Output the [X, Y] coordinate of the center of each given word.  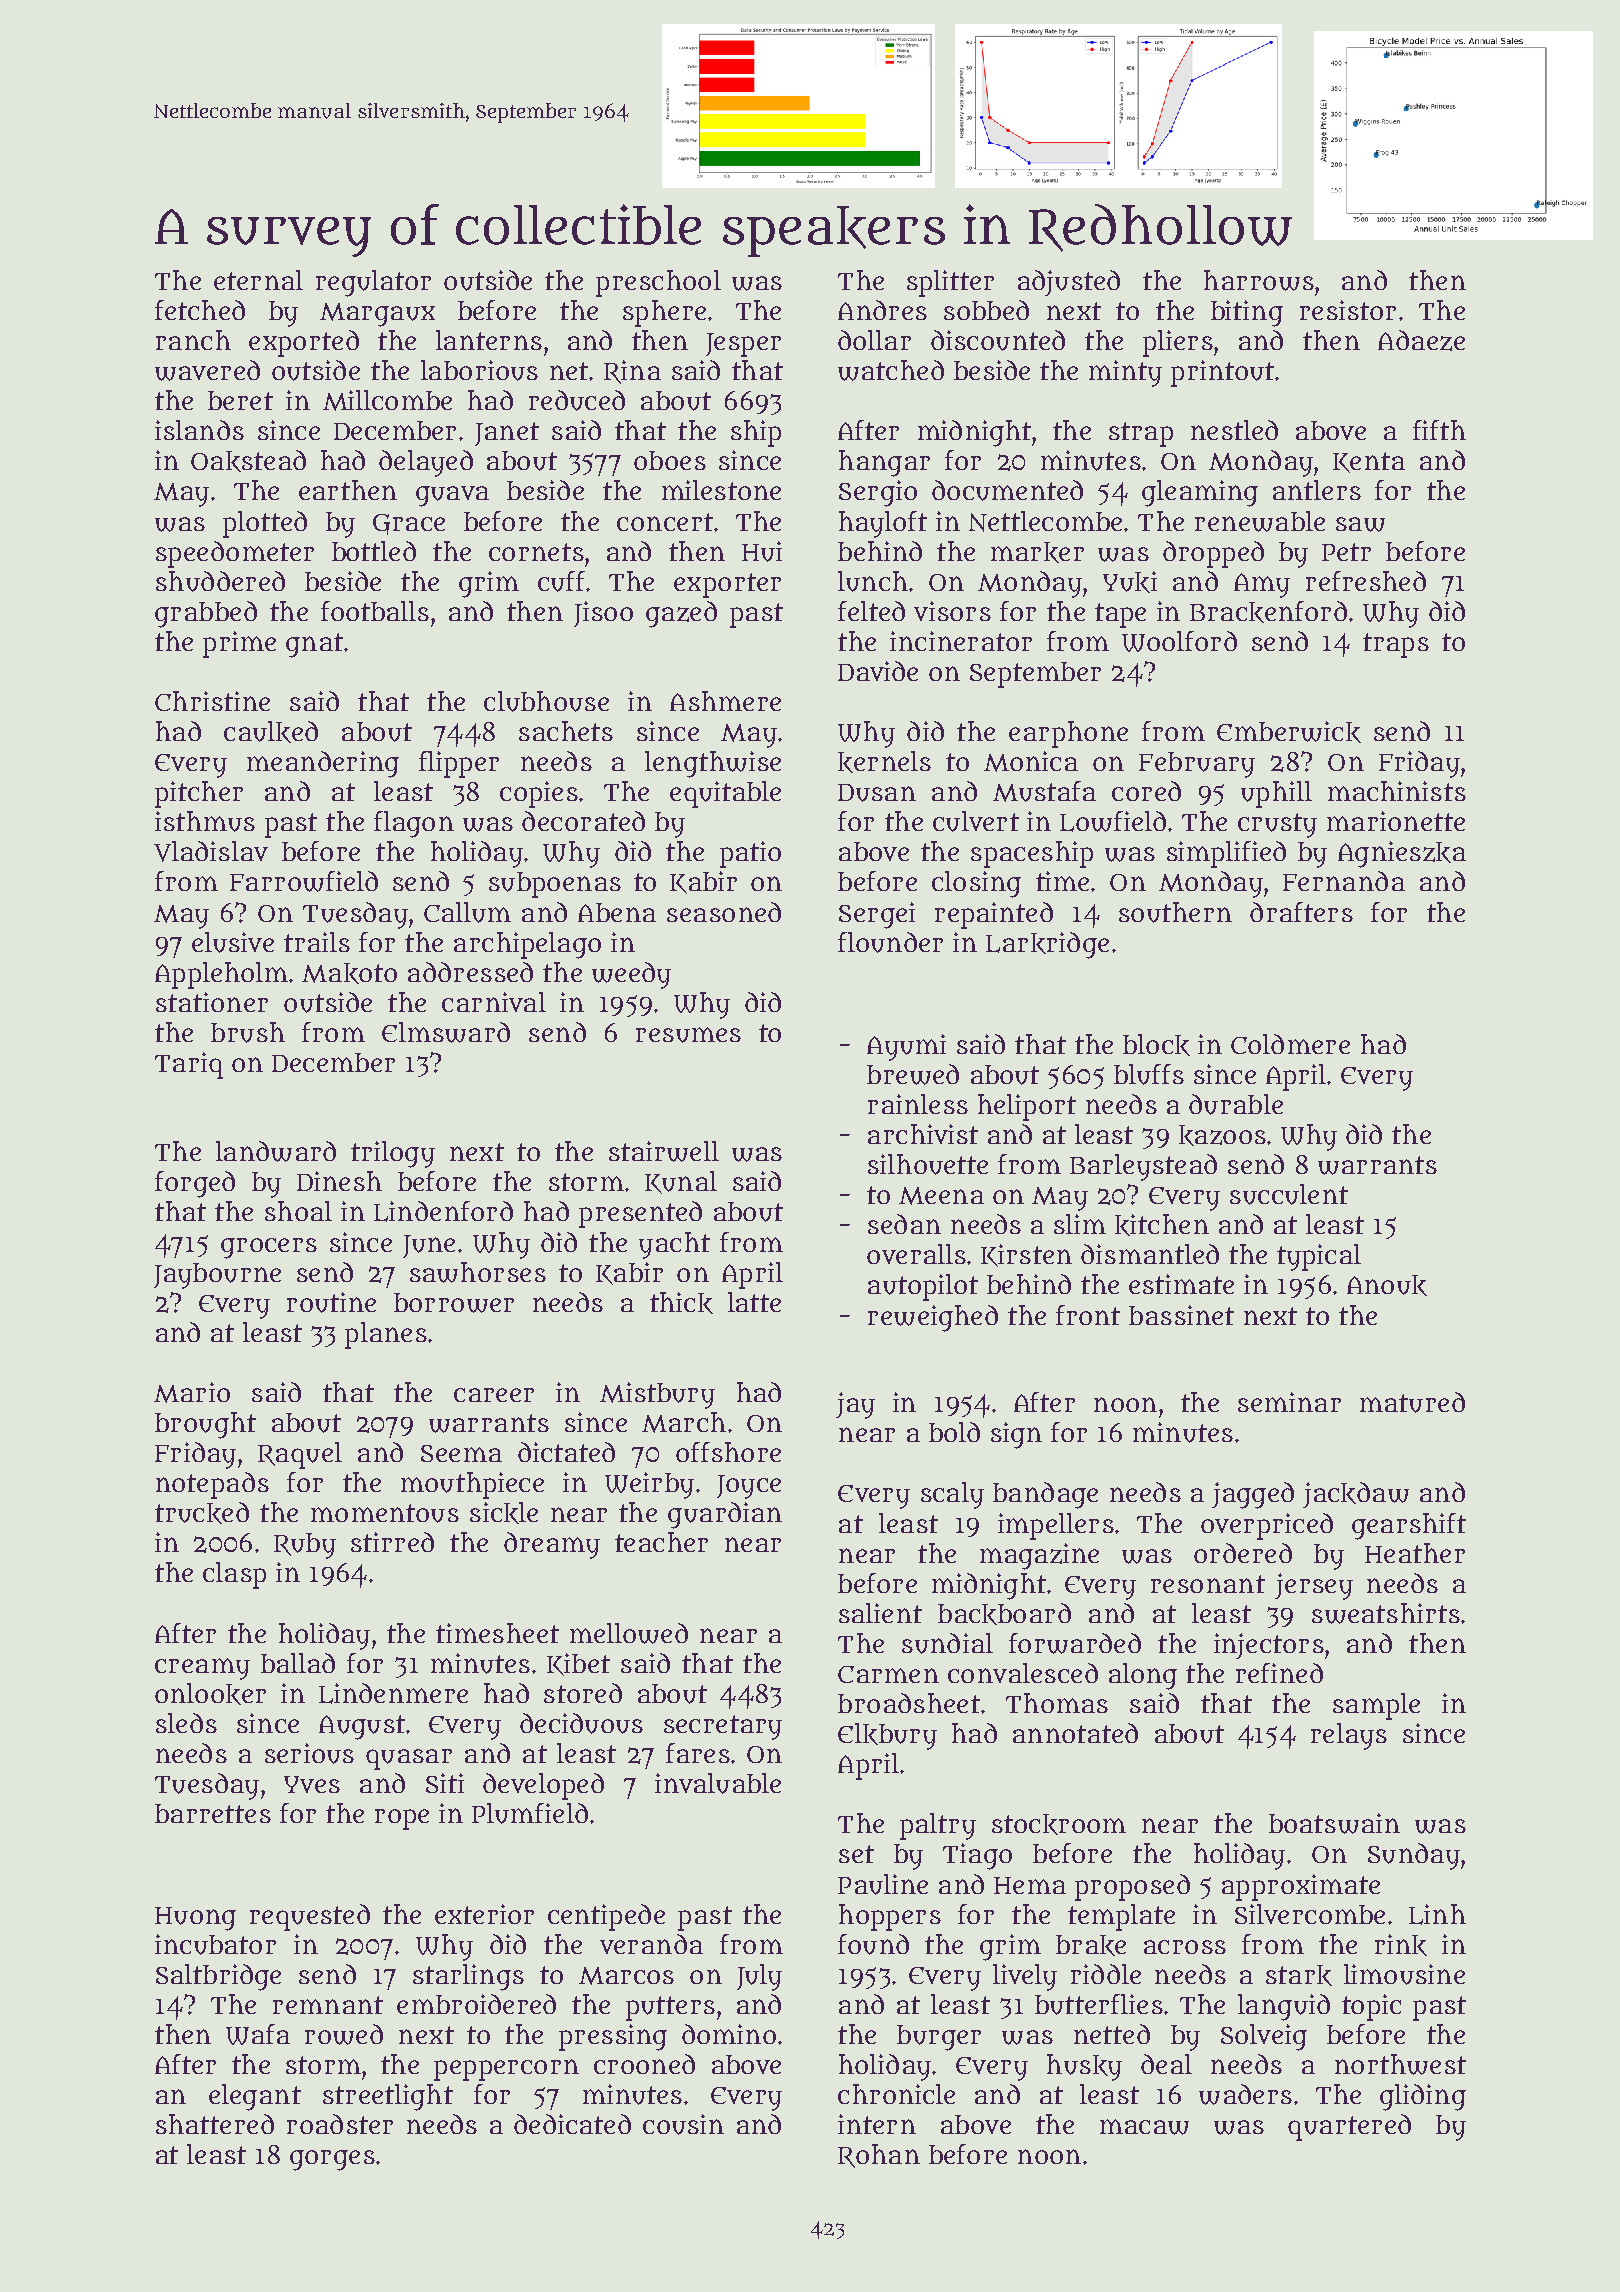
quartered [1349, 2127]
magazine [1039, 1556]
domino [729, 2034]
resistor [1348, 310]
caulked [271, 732]
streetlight [388, 2097]
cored [1146, 791]
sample [1376, 1706]
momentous [385, 1513]
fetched [200, 310]
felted [871, 611]
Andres [882, 310]
